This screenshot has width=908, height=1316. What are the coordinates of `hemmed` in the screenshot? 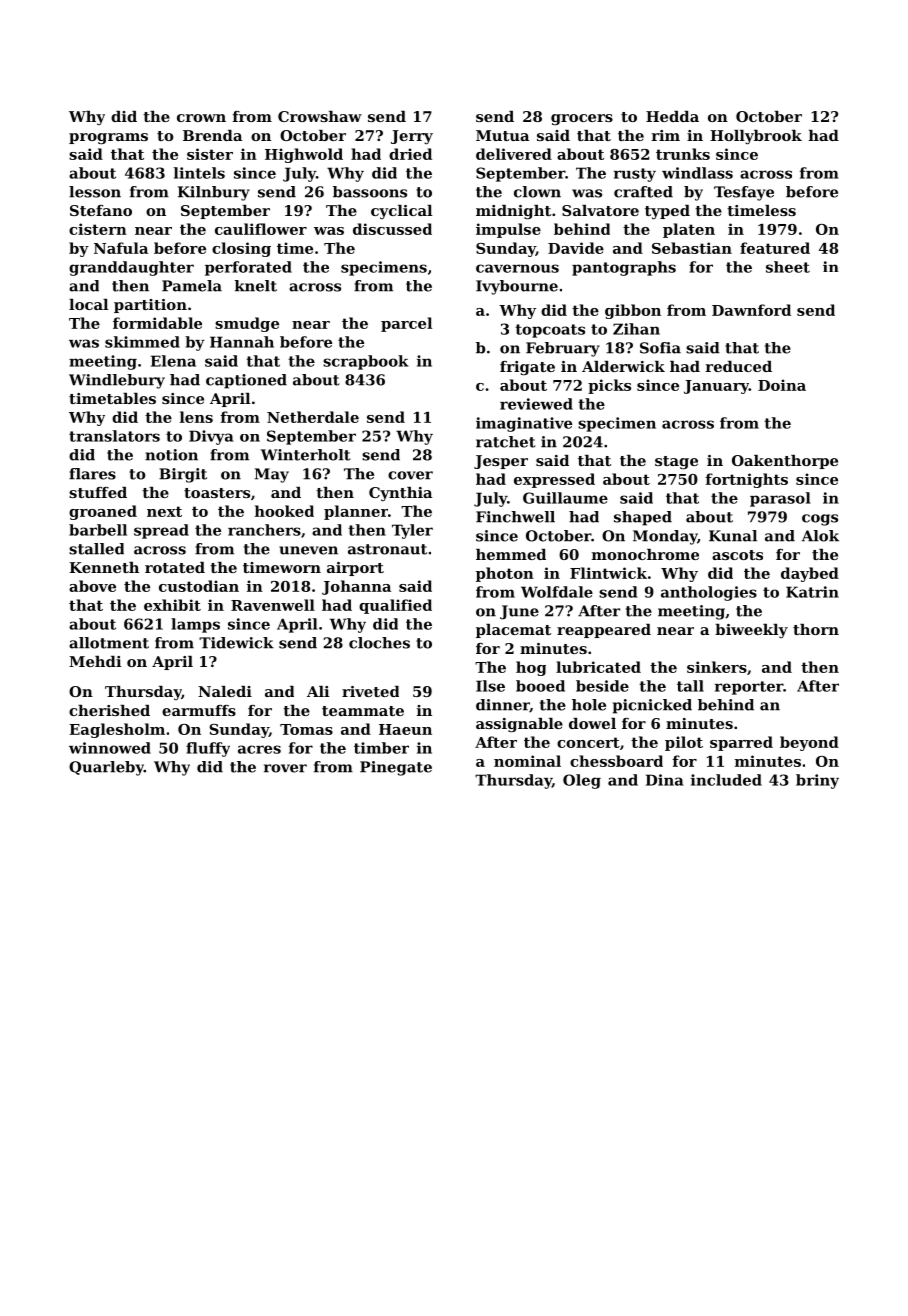 It's located at (511, 554).
